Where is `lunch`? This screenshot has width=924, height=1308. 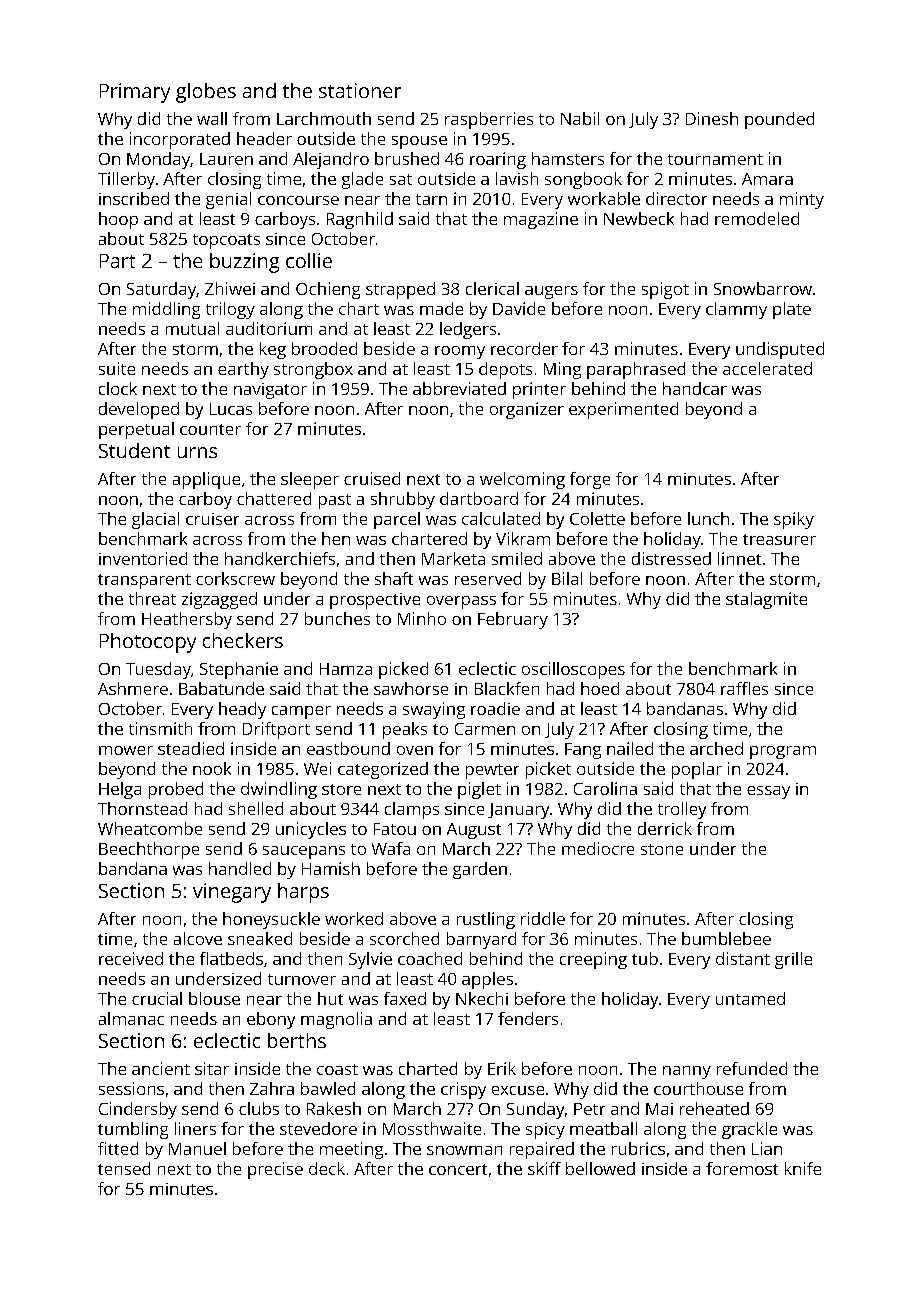 lunch is located at coordinates (708, 518).
